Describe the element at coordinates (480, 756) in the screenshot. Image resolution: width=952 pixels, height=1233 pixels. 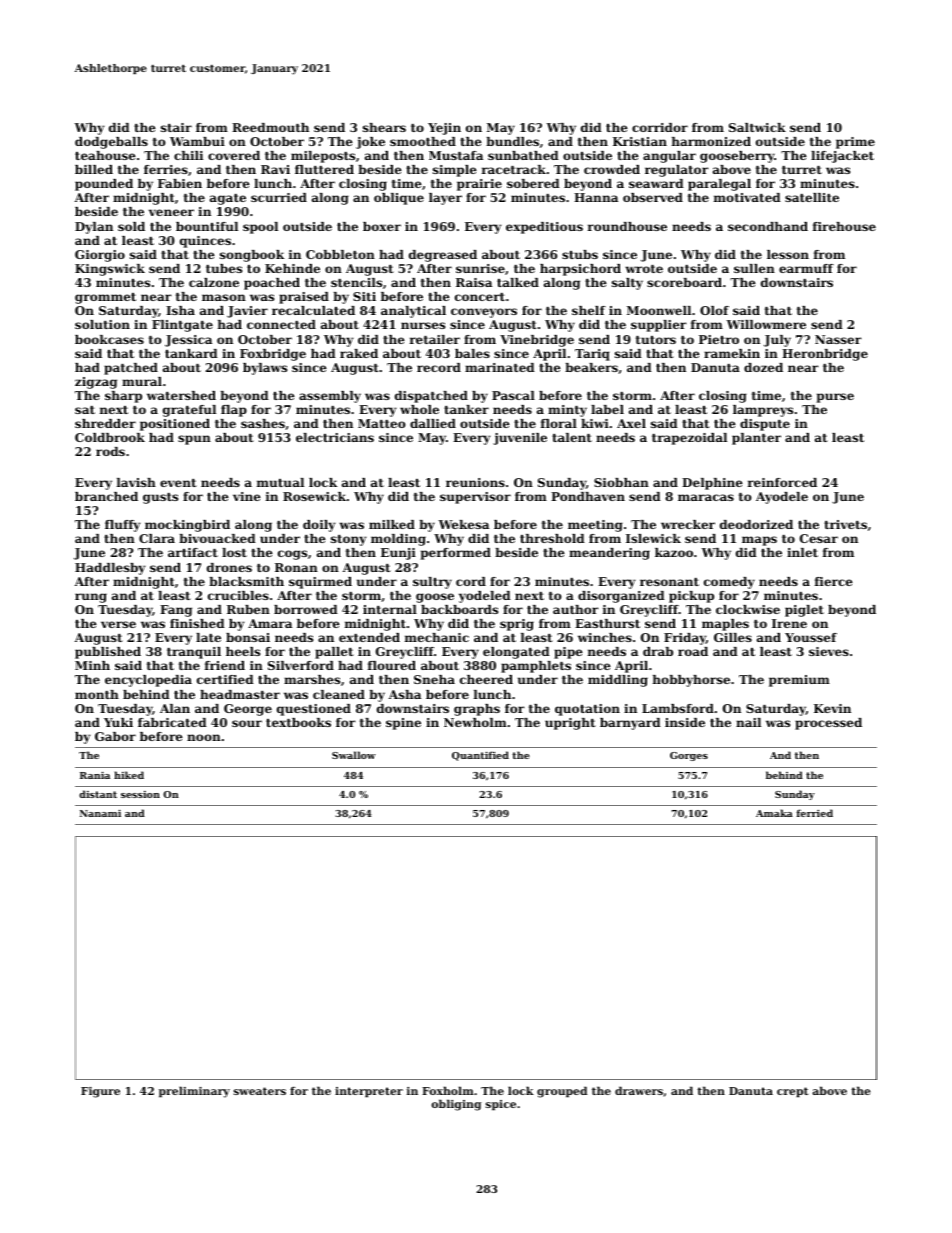
I see `Quantified` at that location.
